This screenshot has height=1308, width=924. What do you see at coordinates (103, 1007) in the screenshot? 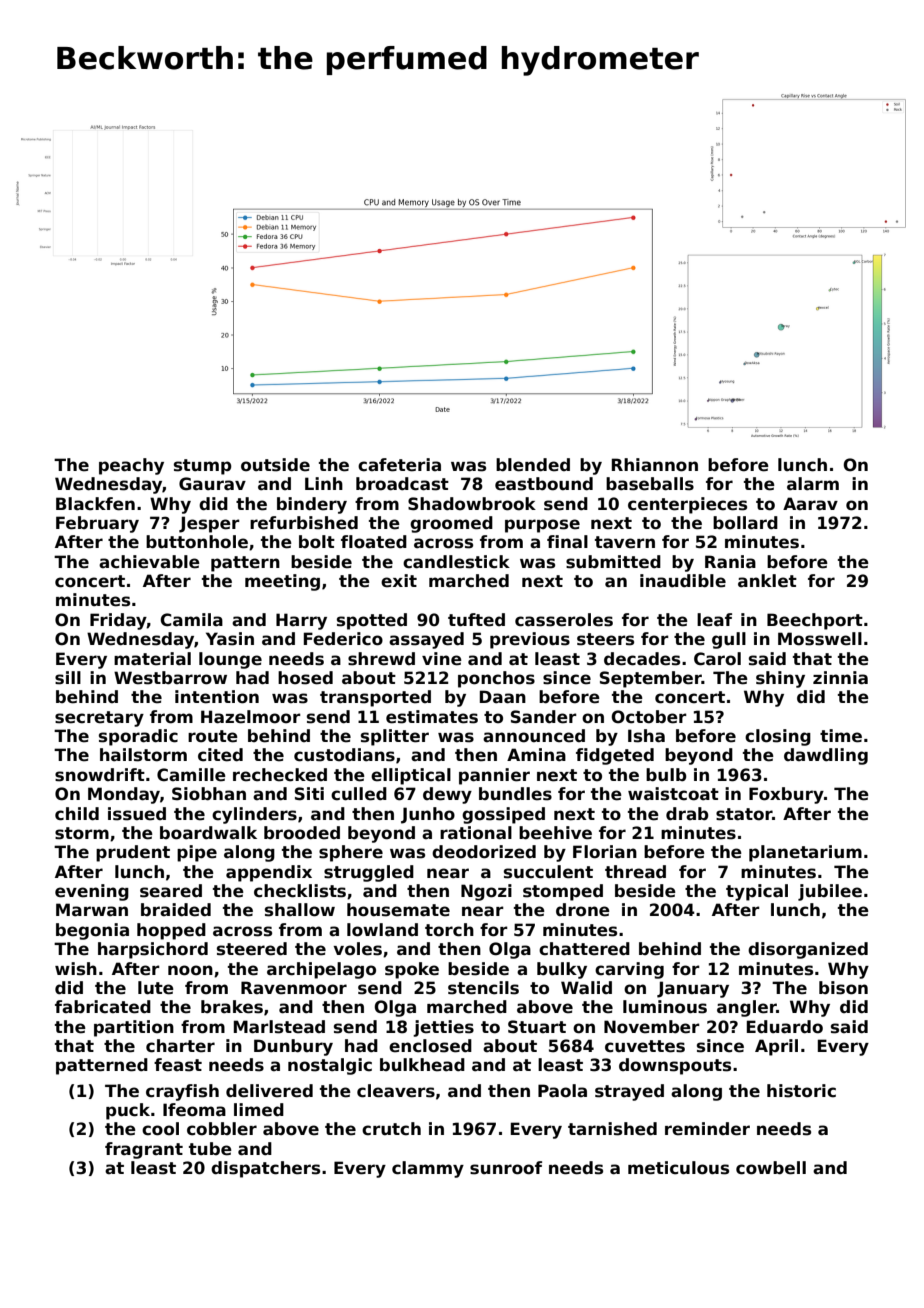
I see `fabricated` at bounding box center [103, 1007].
